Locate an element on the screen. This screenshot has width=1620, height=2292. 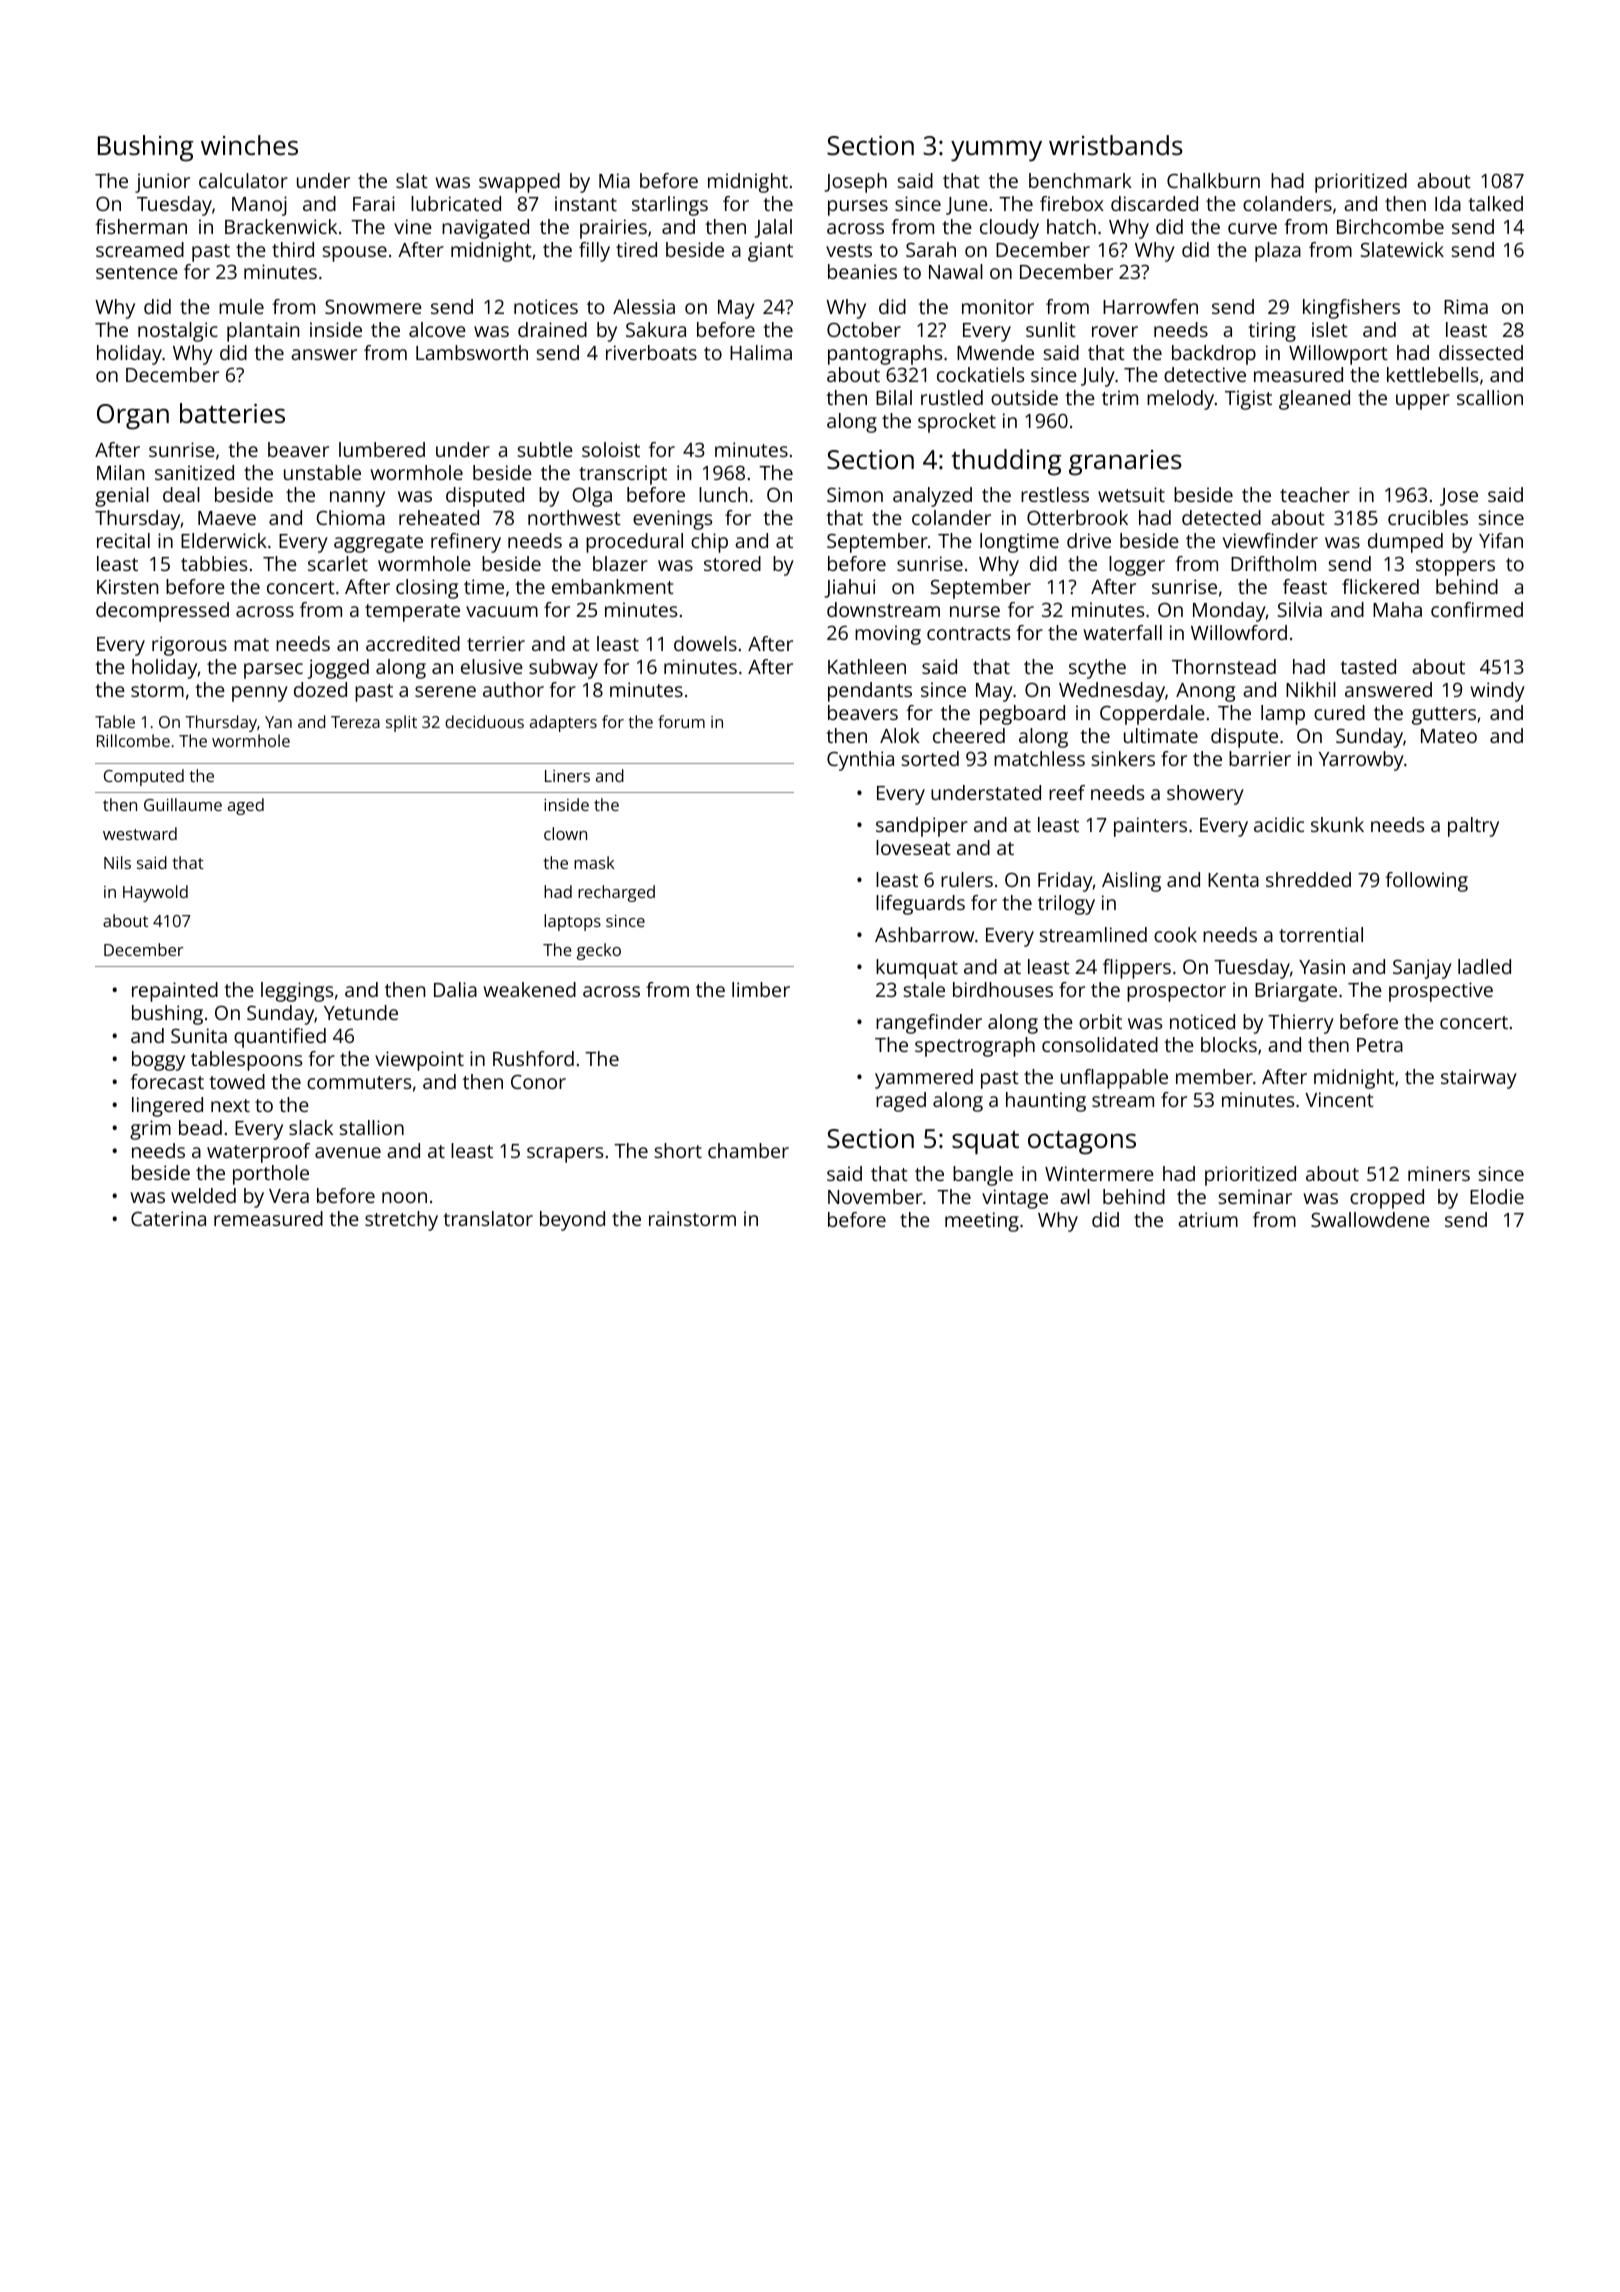
decompressed is located at coordinates (162, 612).
